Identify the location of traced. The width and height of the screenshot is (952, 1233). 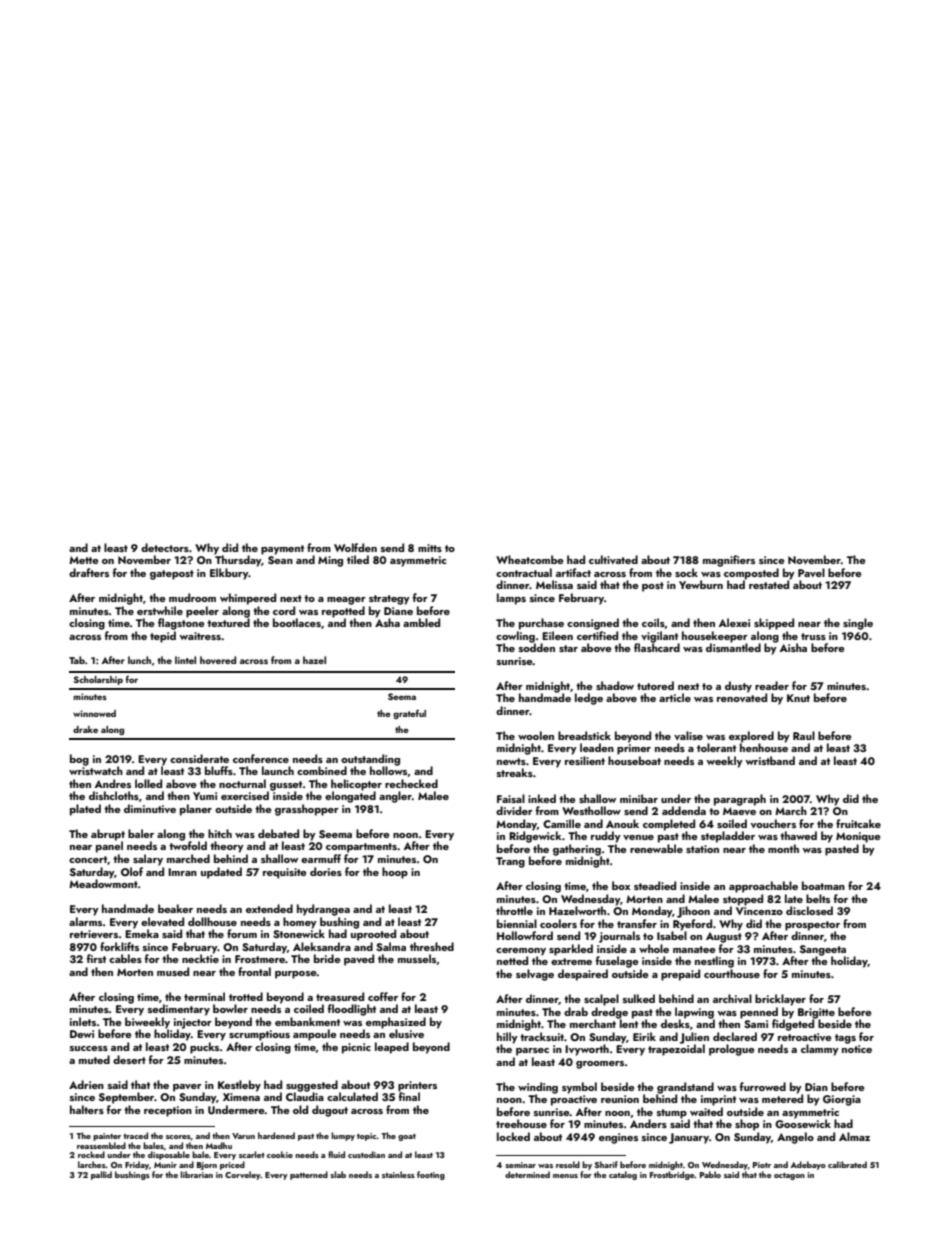
(135, 1135).
